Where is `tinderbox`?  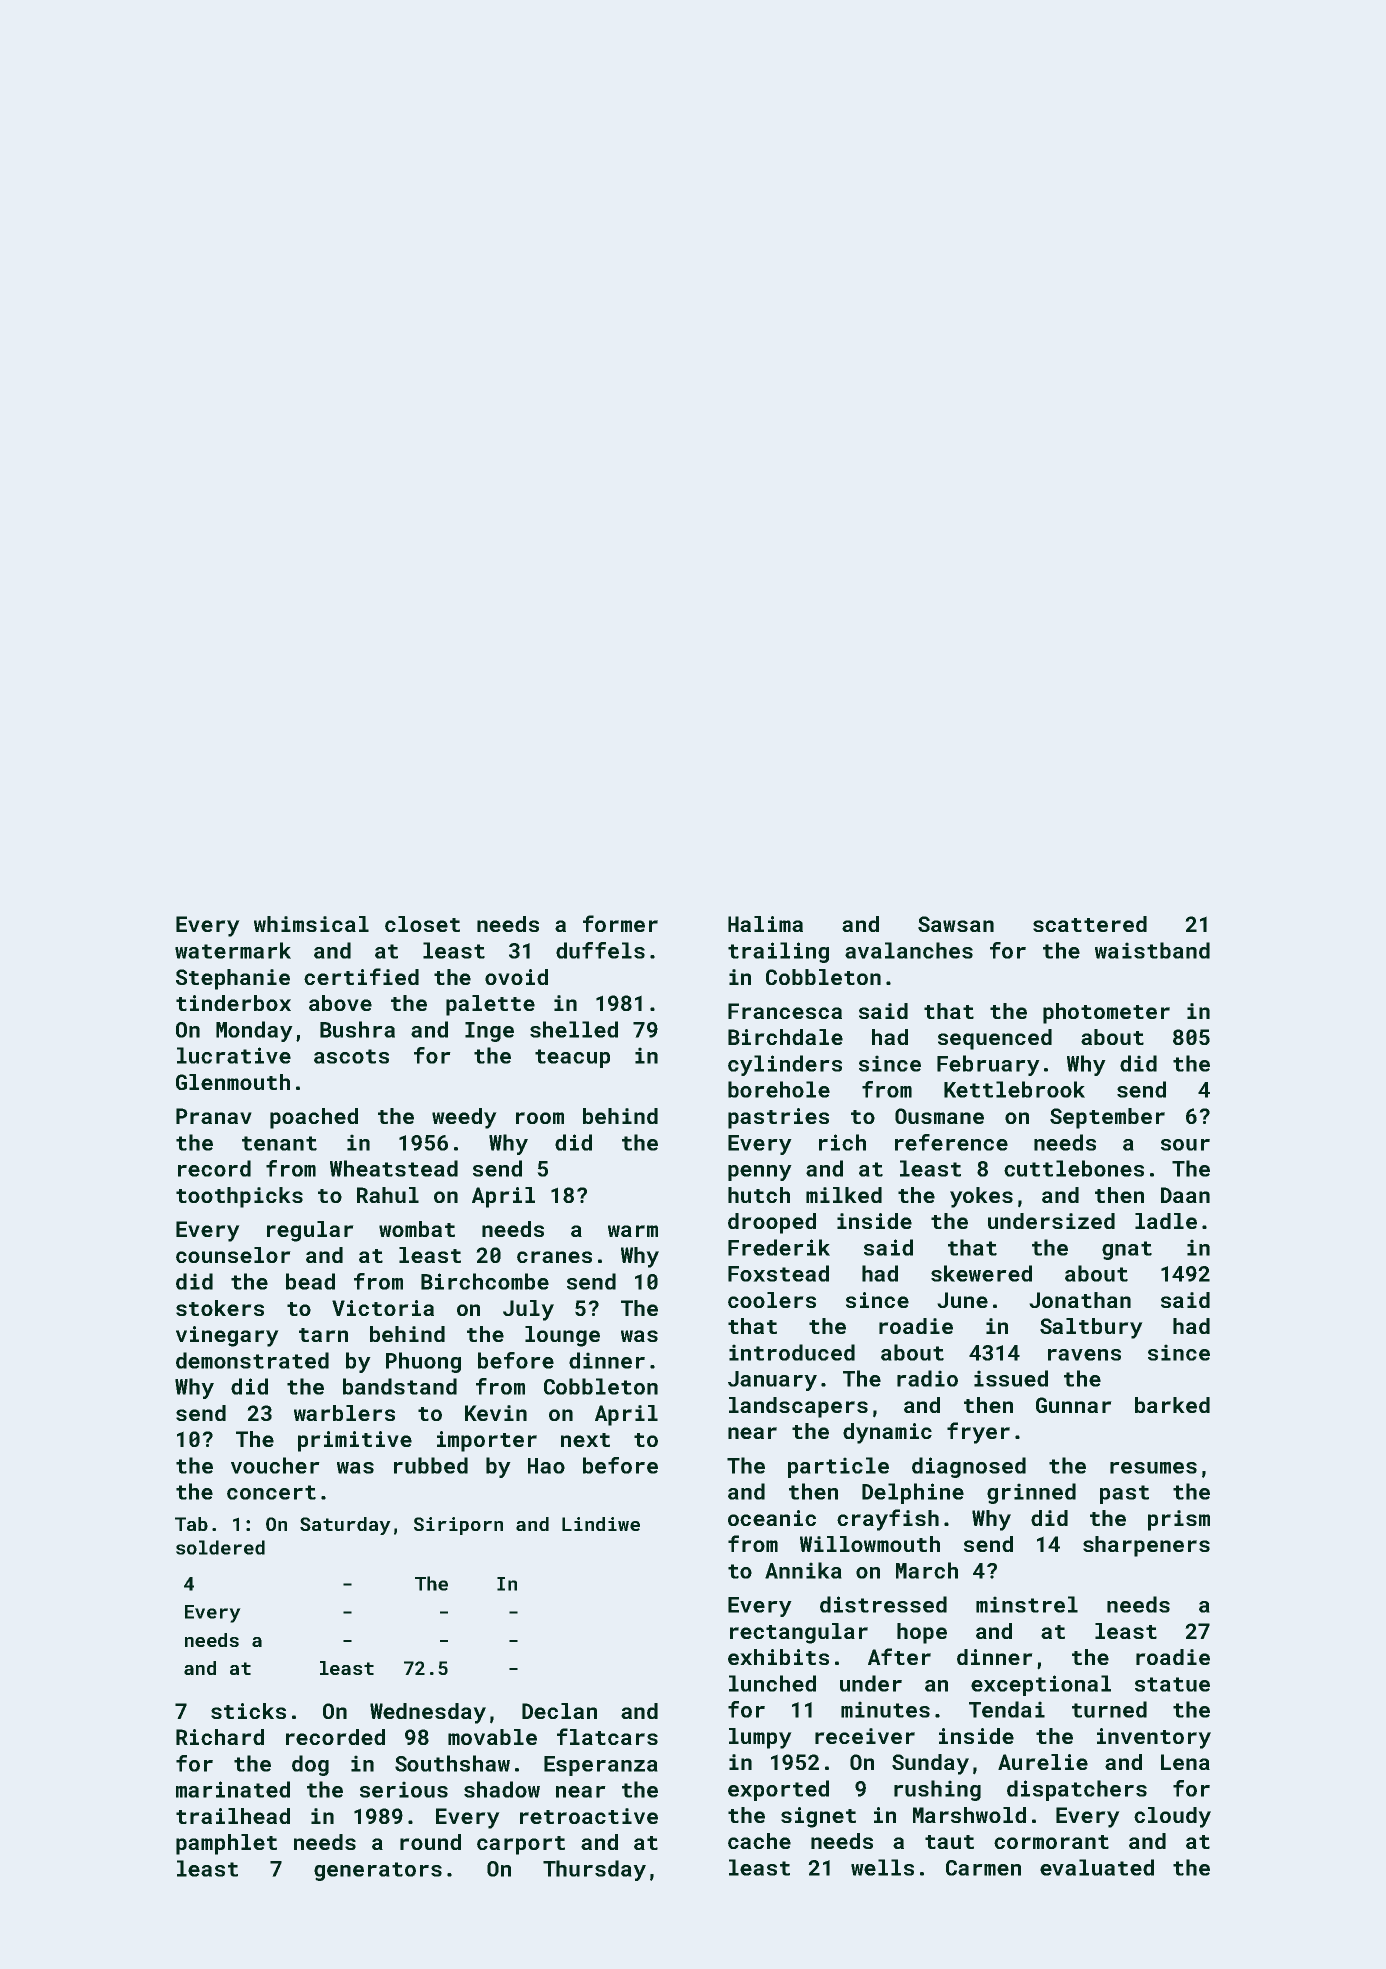
tinderbox is located at coordinates (233, 1003).
